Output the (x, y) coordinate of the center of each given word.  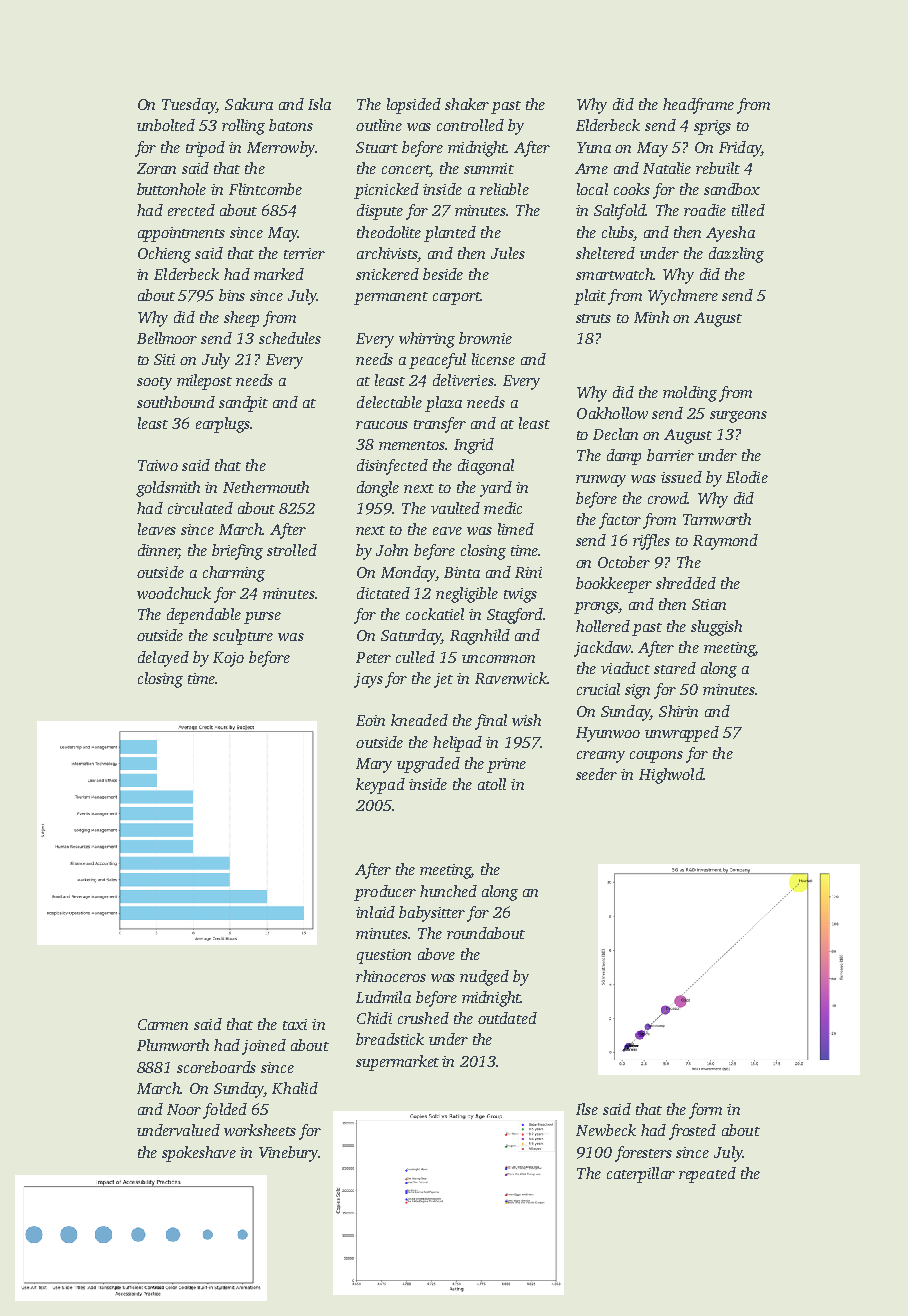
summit (489, 168)
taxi (295, 1024)
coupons (656, 757)
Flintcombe (265, 189)
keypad (380, 786)
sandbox (732, 189)
